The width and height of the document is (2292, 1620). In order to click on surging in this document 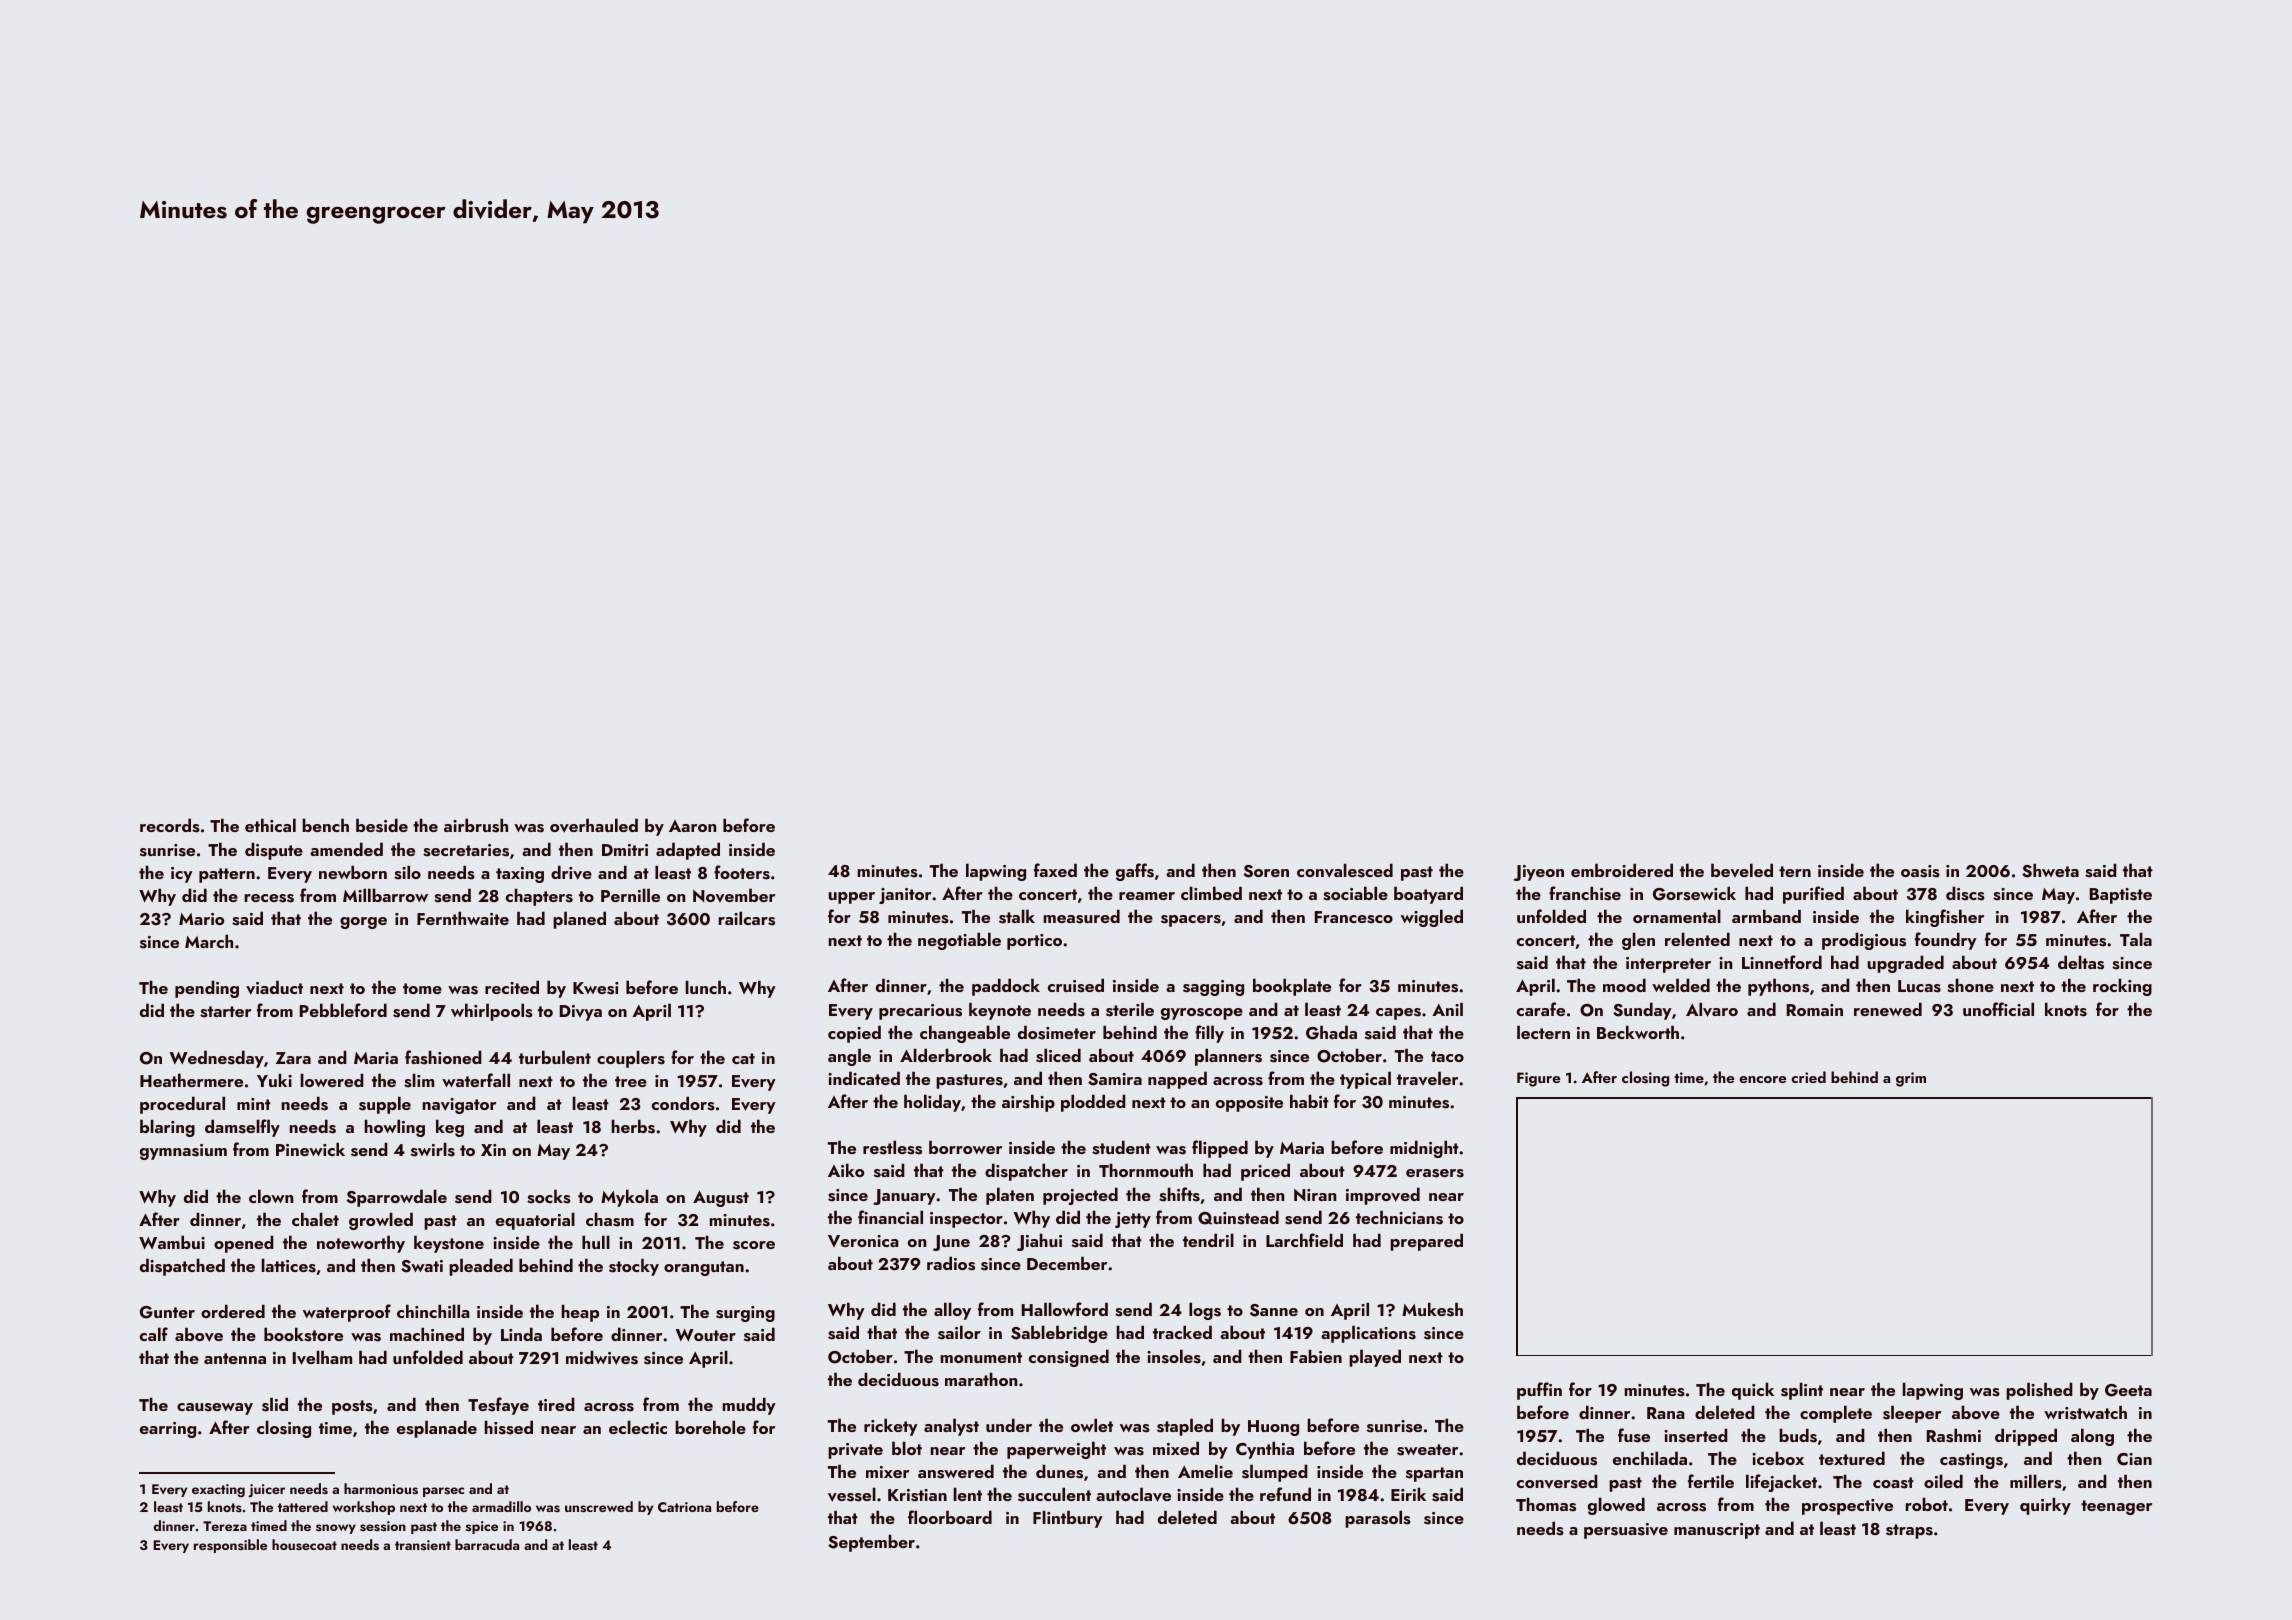, I will do `click(745, 1314)`.
